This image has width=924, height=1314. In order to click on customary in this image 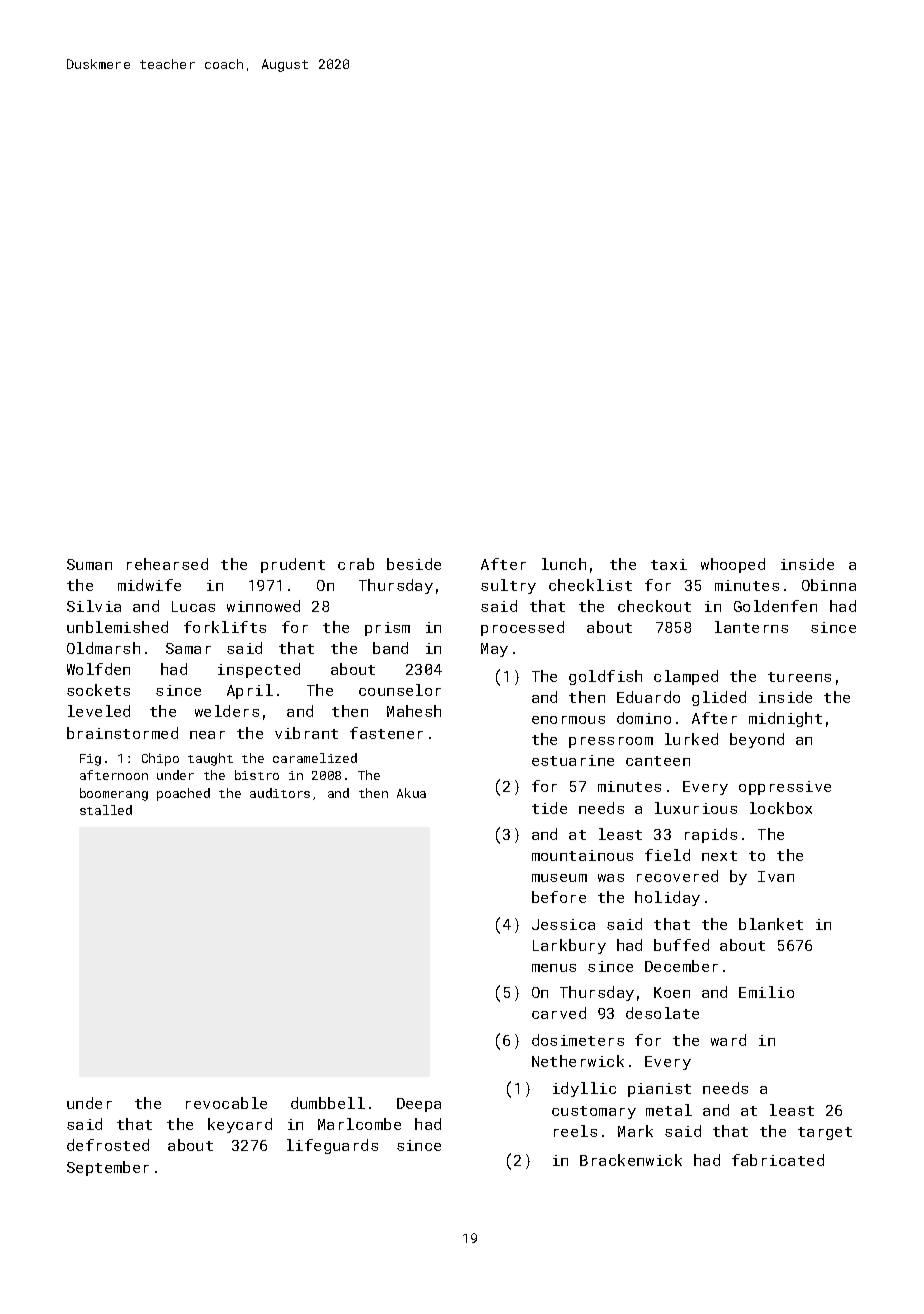, I will do `click(594, 1112)`.
